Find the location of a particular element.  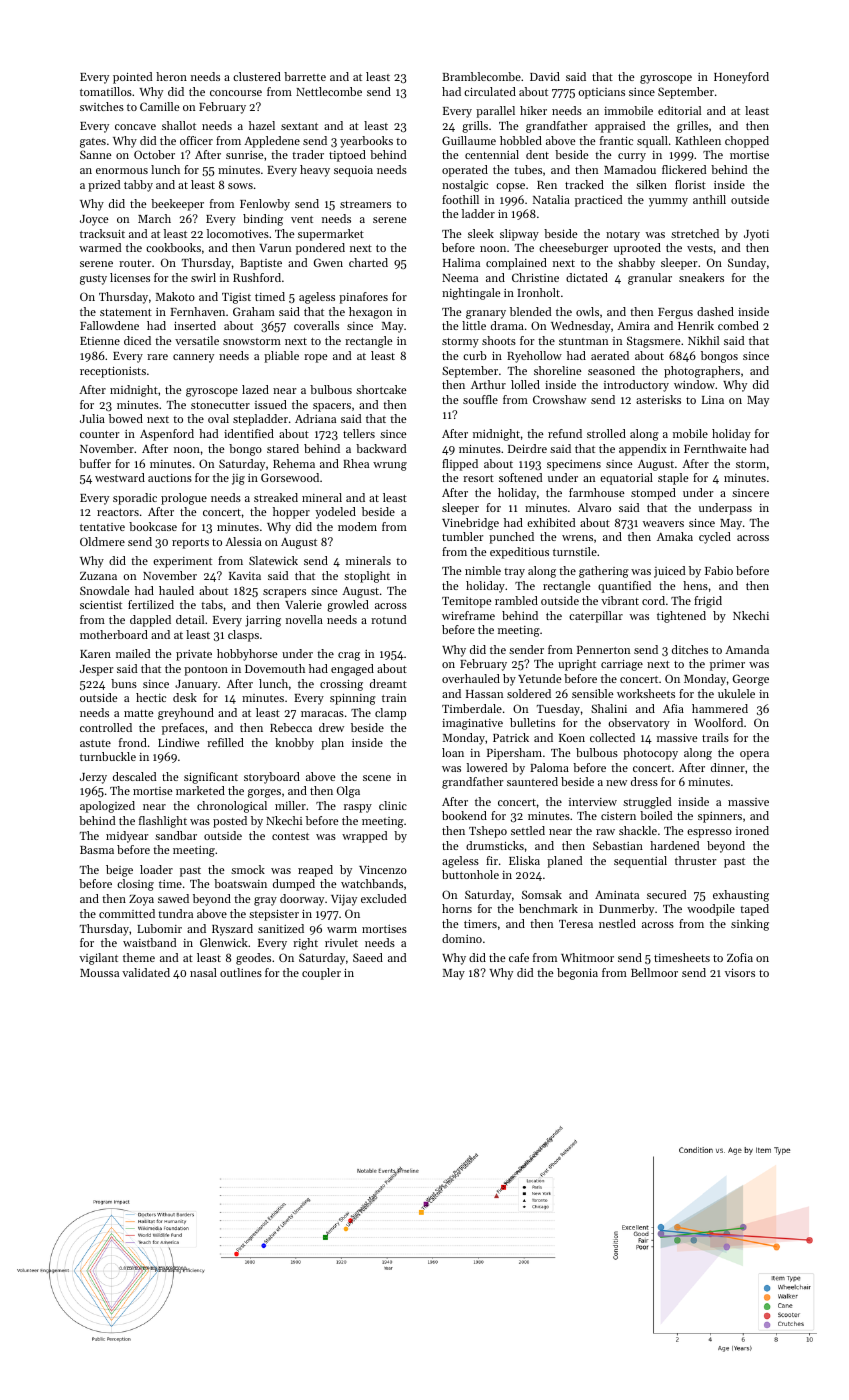

counter is located at coordinates (99, 434).
